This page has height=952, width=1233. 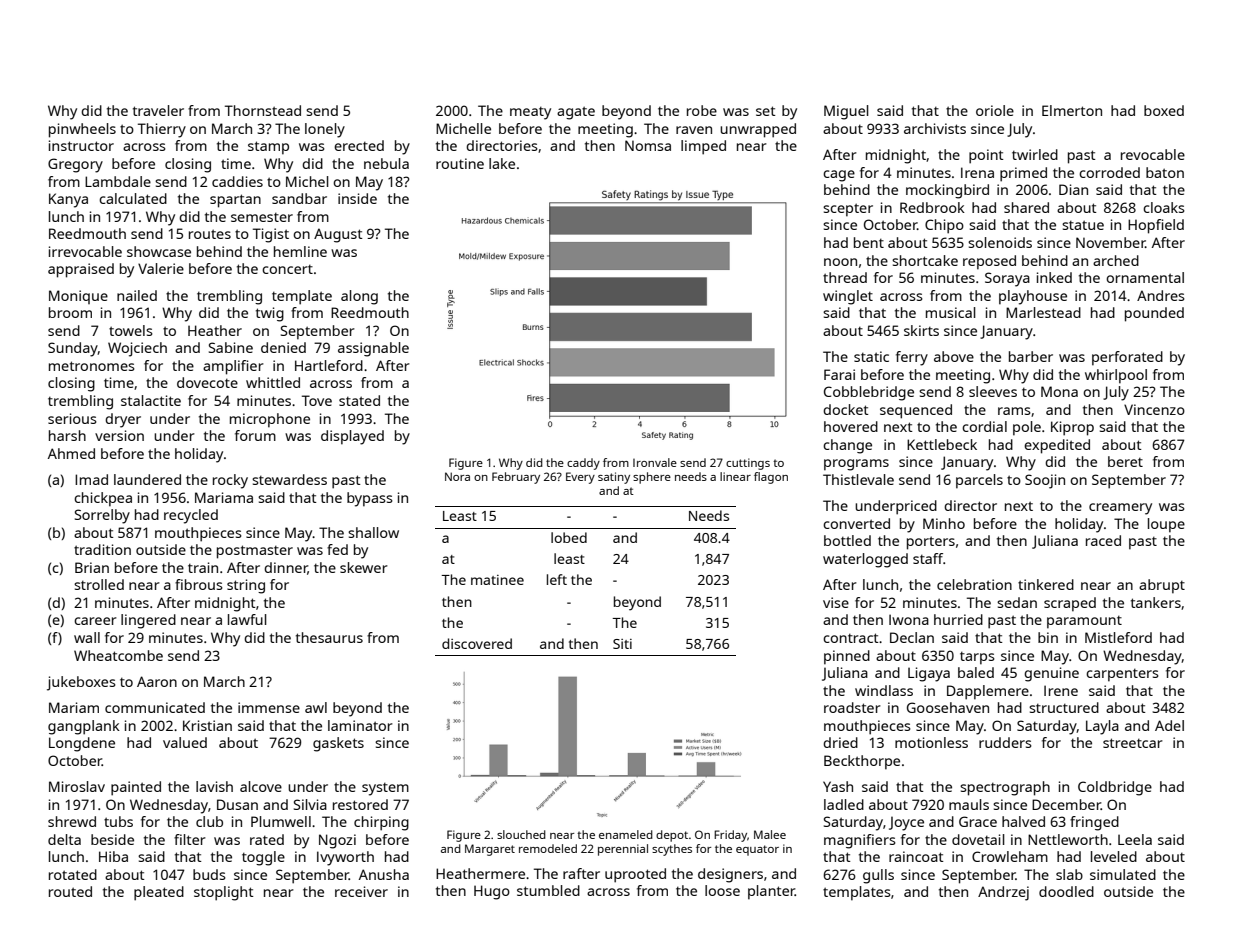 I want to click on Thornstead, so click(x=263, y=110).
